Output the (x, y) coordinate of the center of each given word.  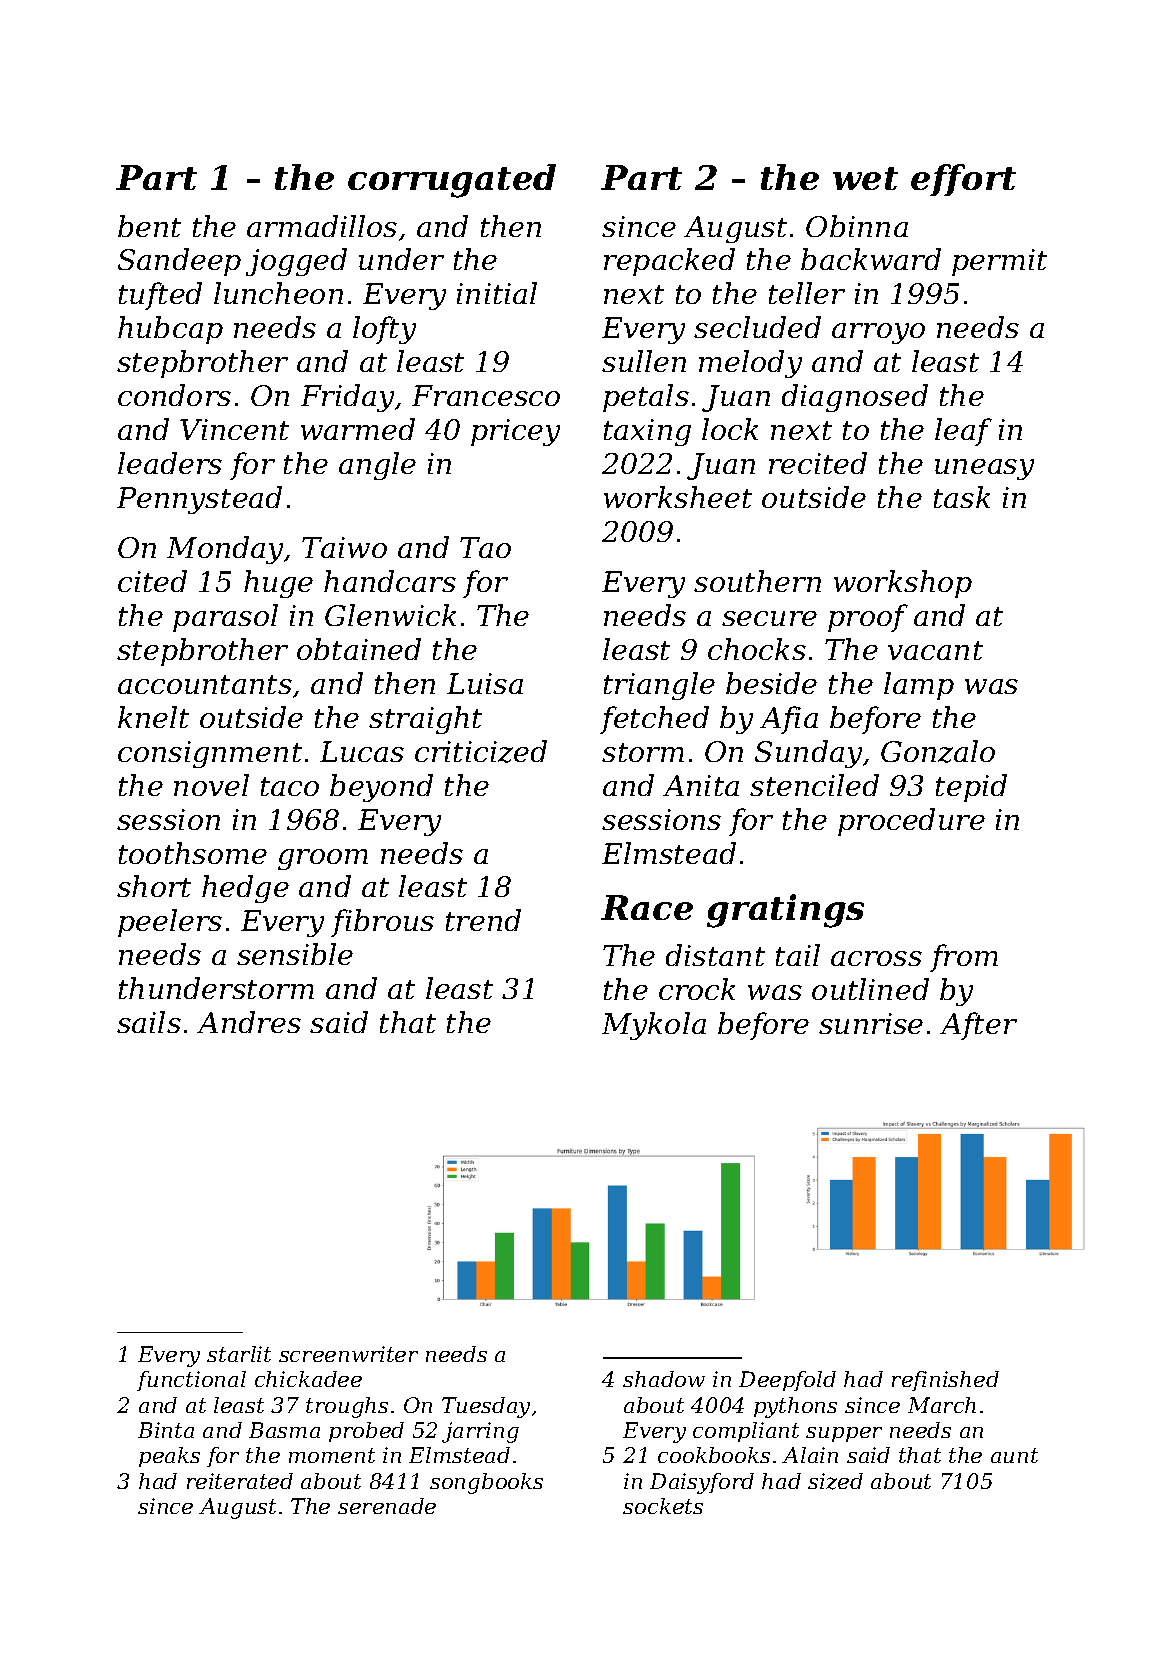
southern (757, 581)
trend (483, 920)
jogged (296, 262)
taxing (647, 432)
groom (323, 859)
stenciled (814, 785)
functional (191, 1381)
